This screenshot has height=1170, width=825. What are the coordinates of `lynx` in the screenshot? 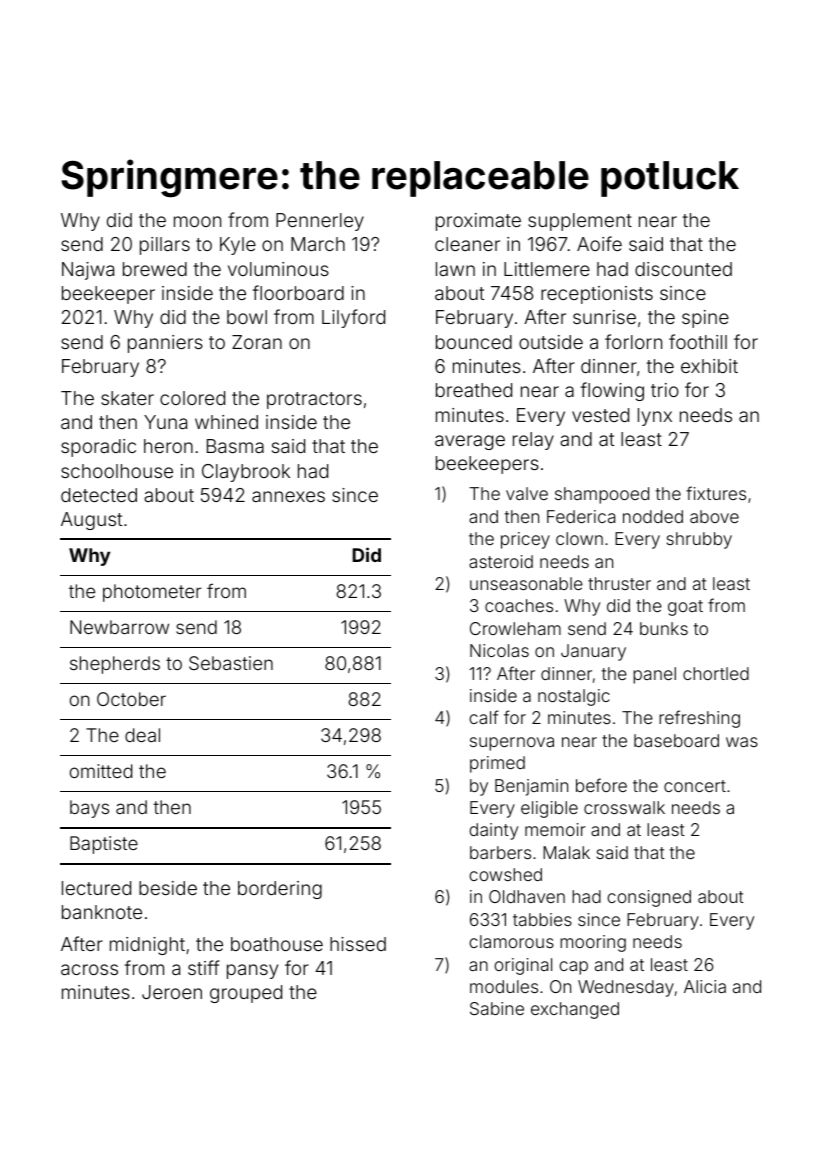 It's located at (655, 417).
